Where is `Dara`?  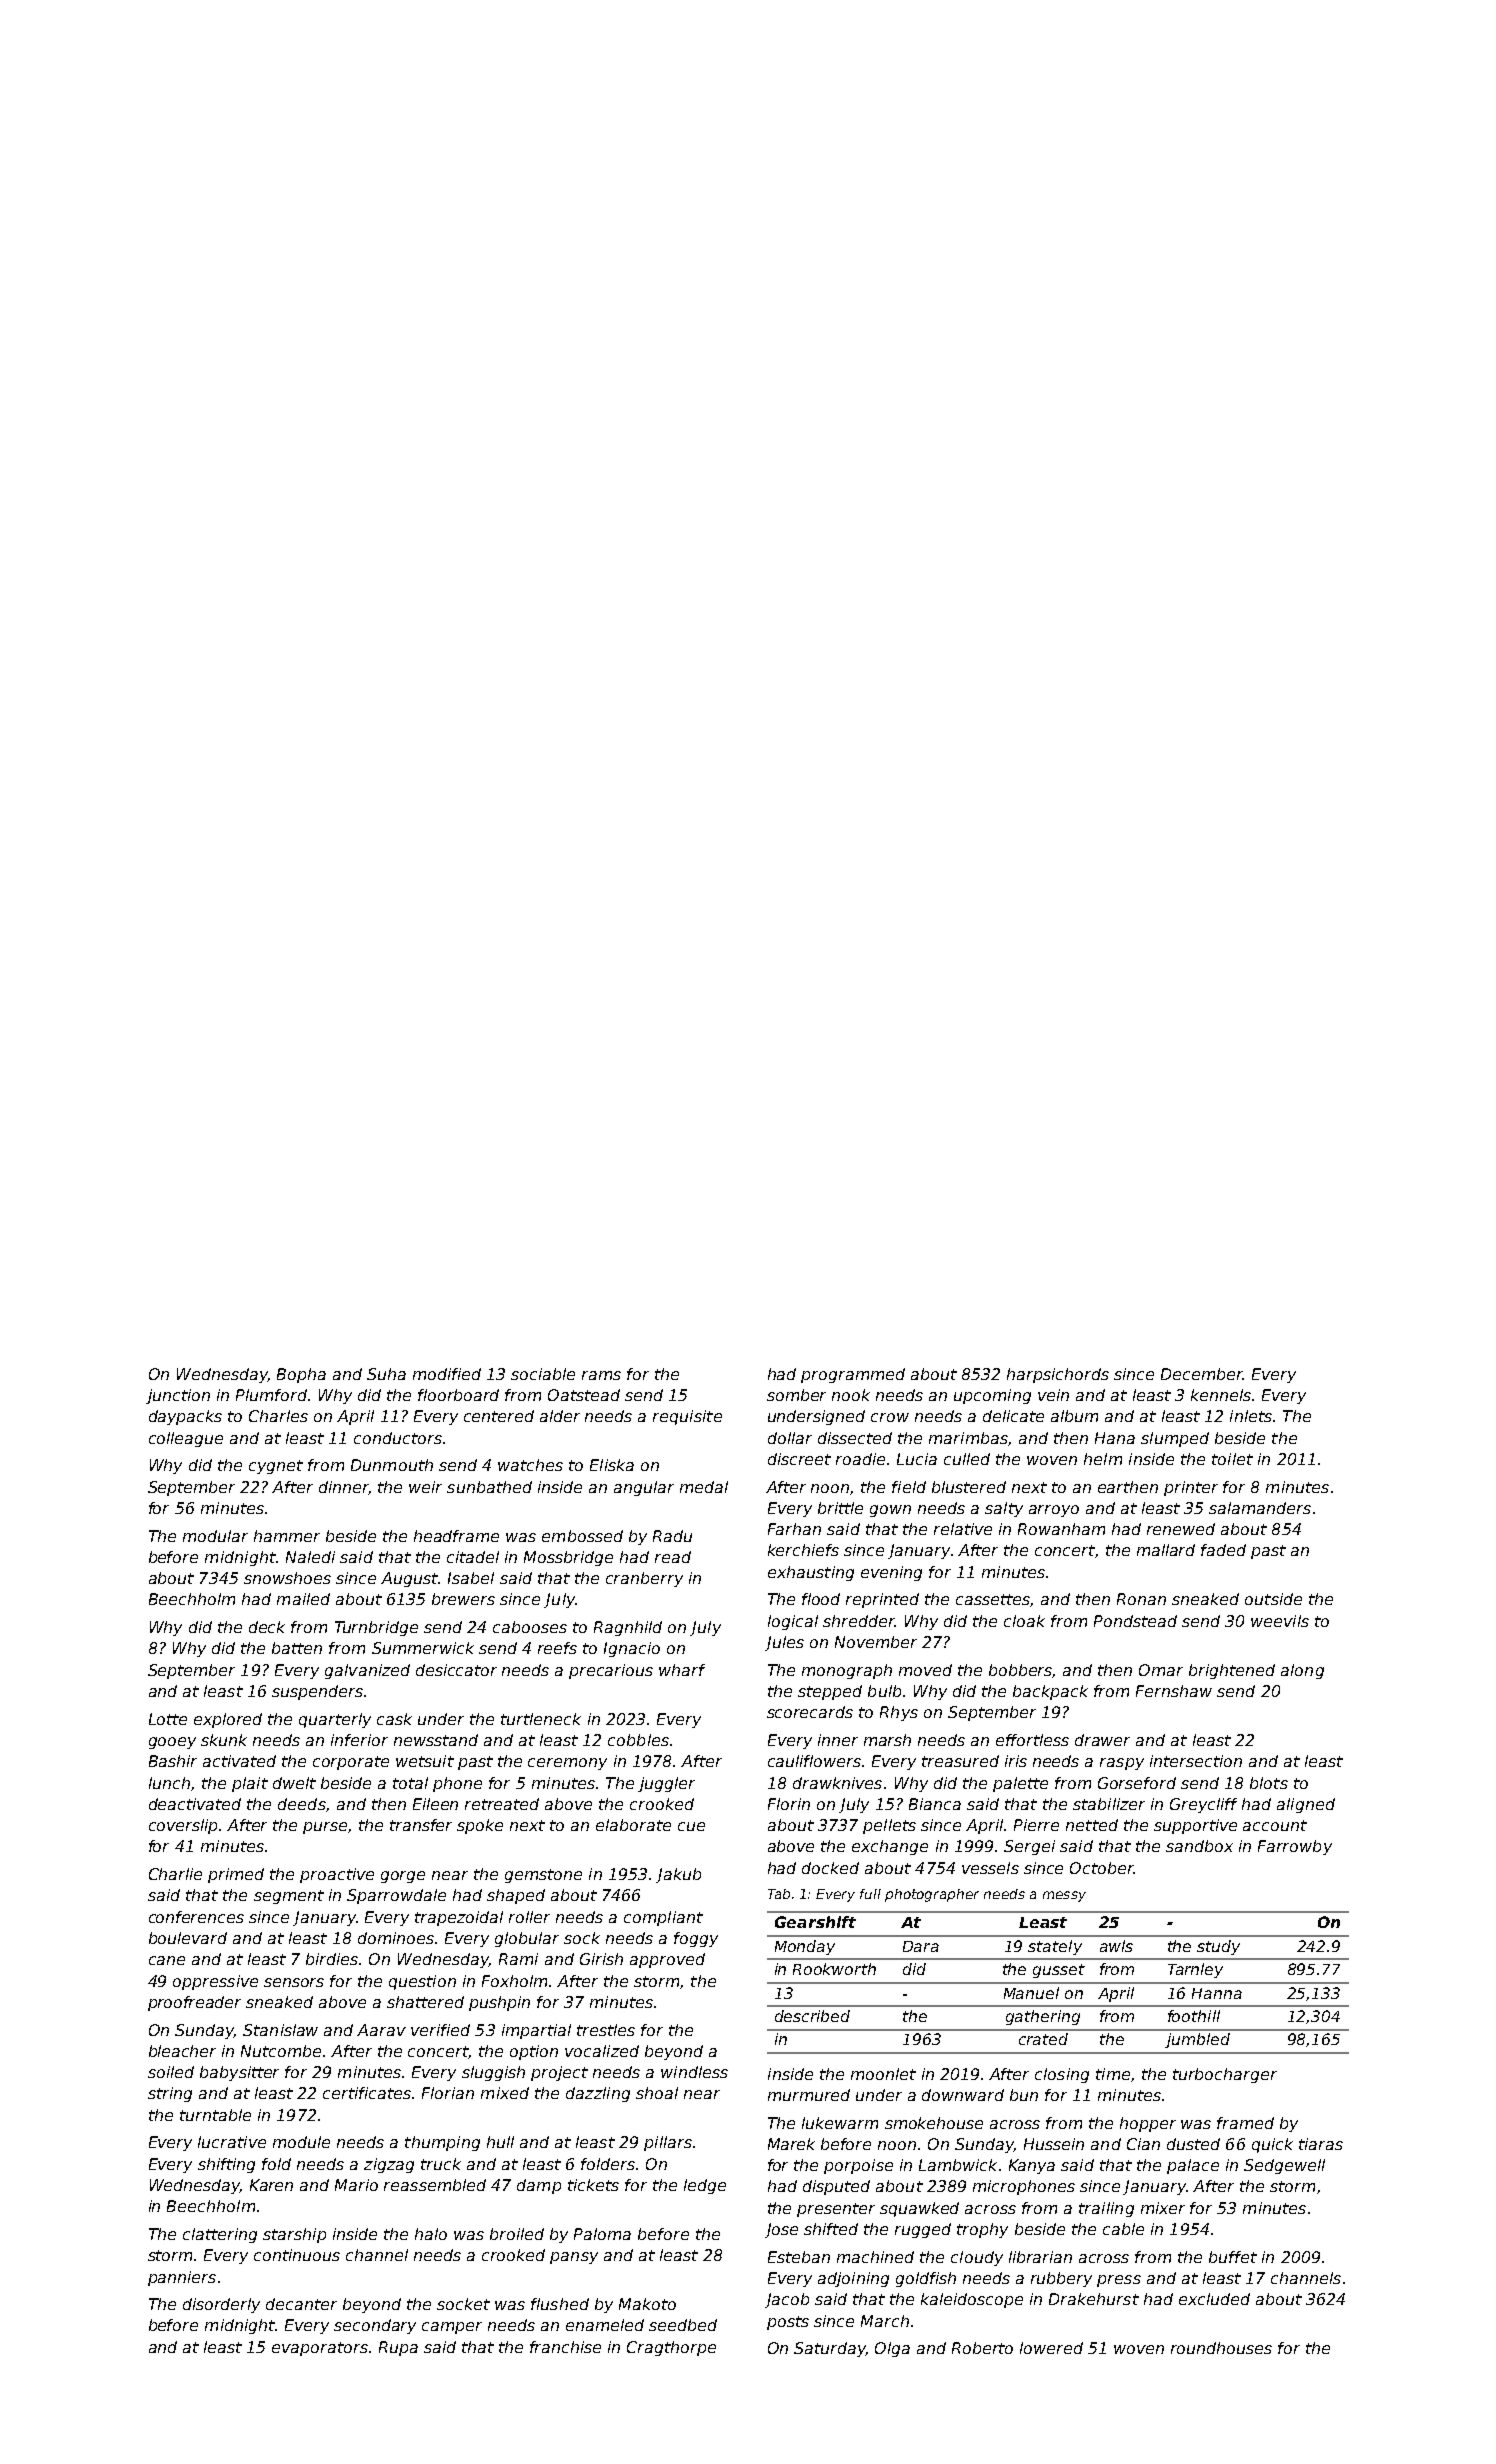
Dara is located at coordinates (921, 1946).
